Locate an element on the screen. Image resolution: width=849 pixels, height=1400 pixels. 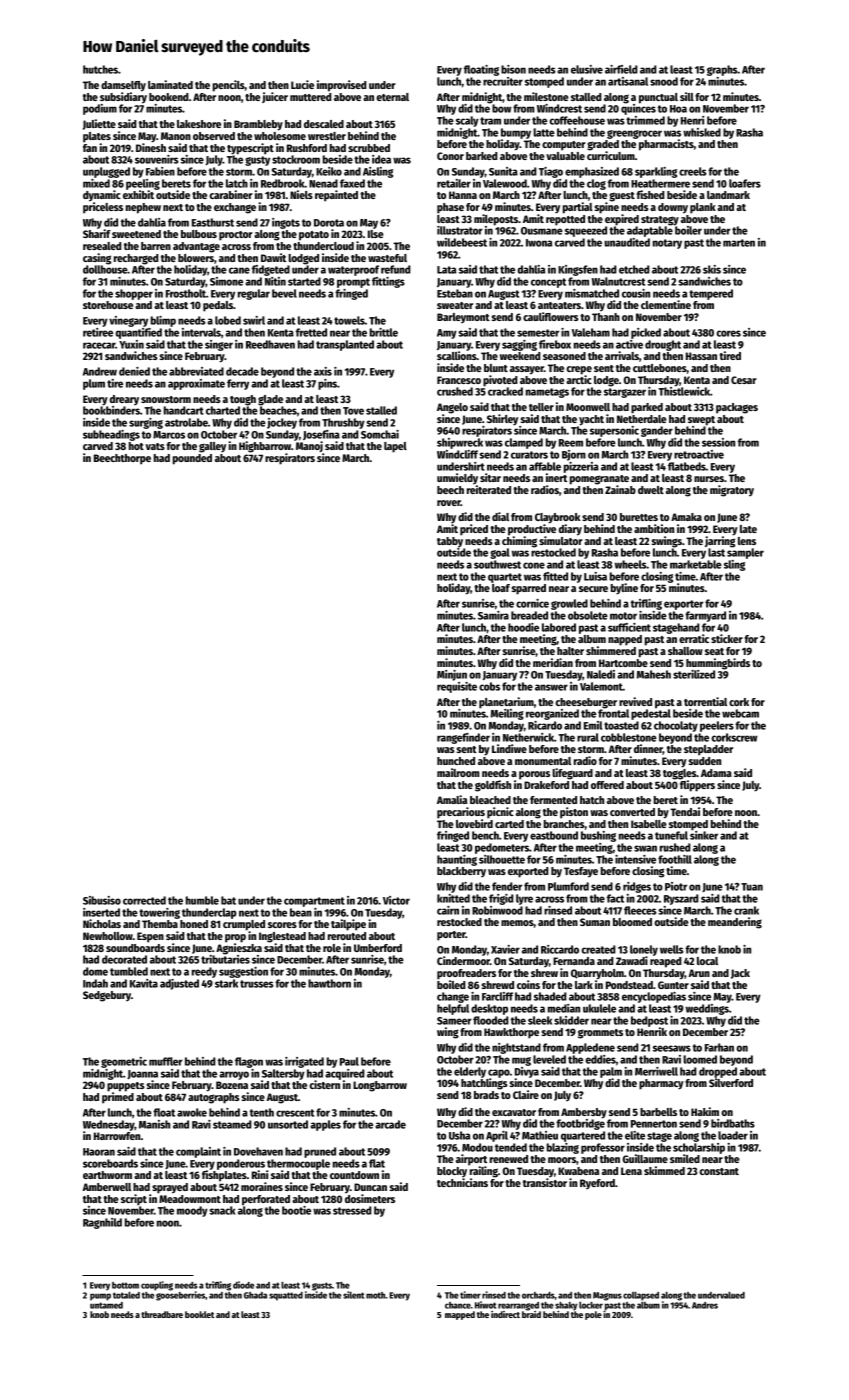
subheadings is located at coordinates (111, 435).
